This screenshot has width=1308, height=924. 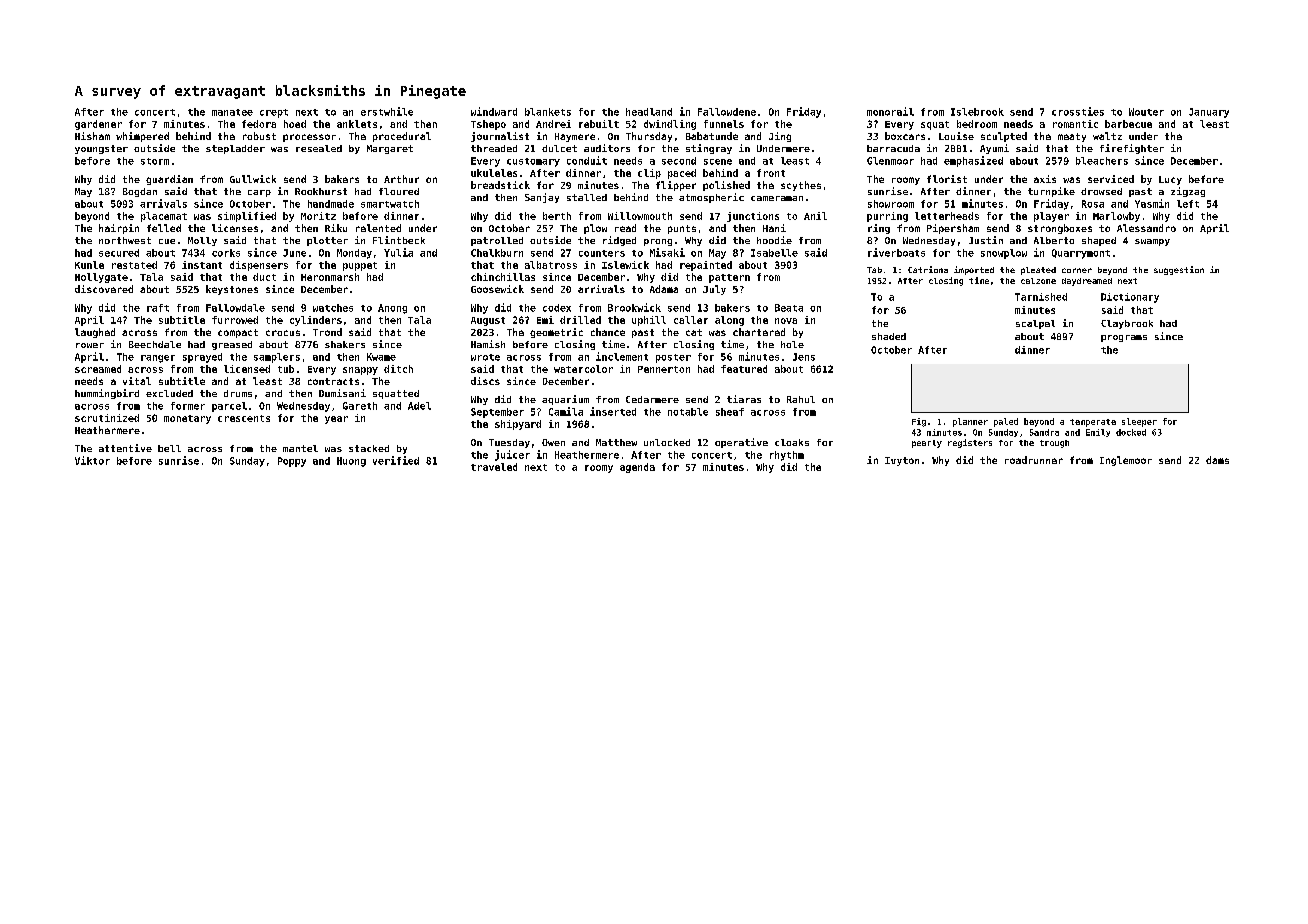 I want to click on letterheads, so click(x=947, y=216).
